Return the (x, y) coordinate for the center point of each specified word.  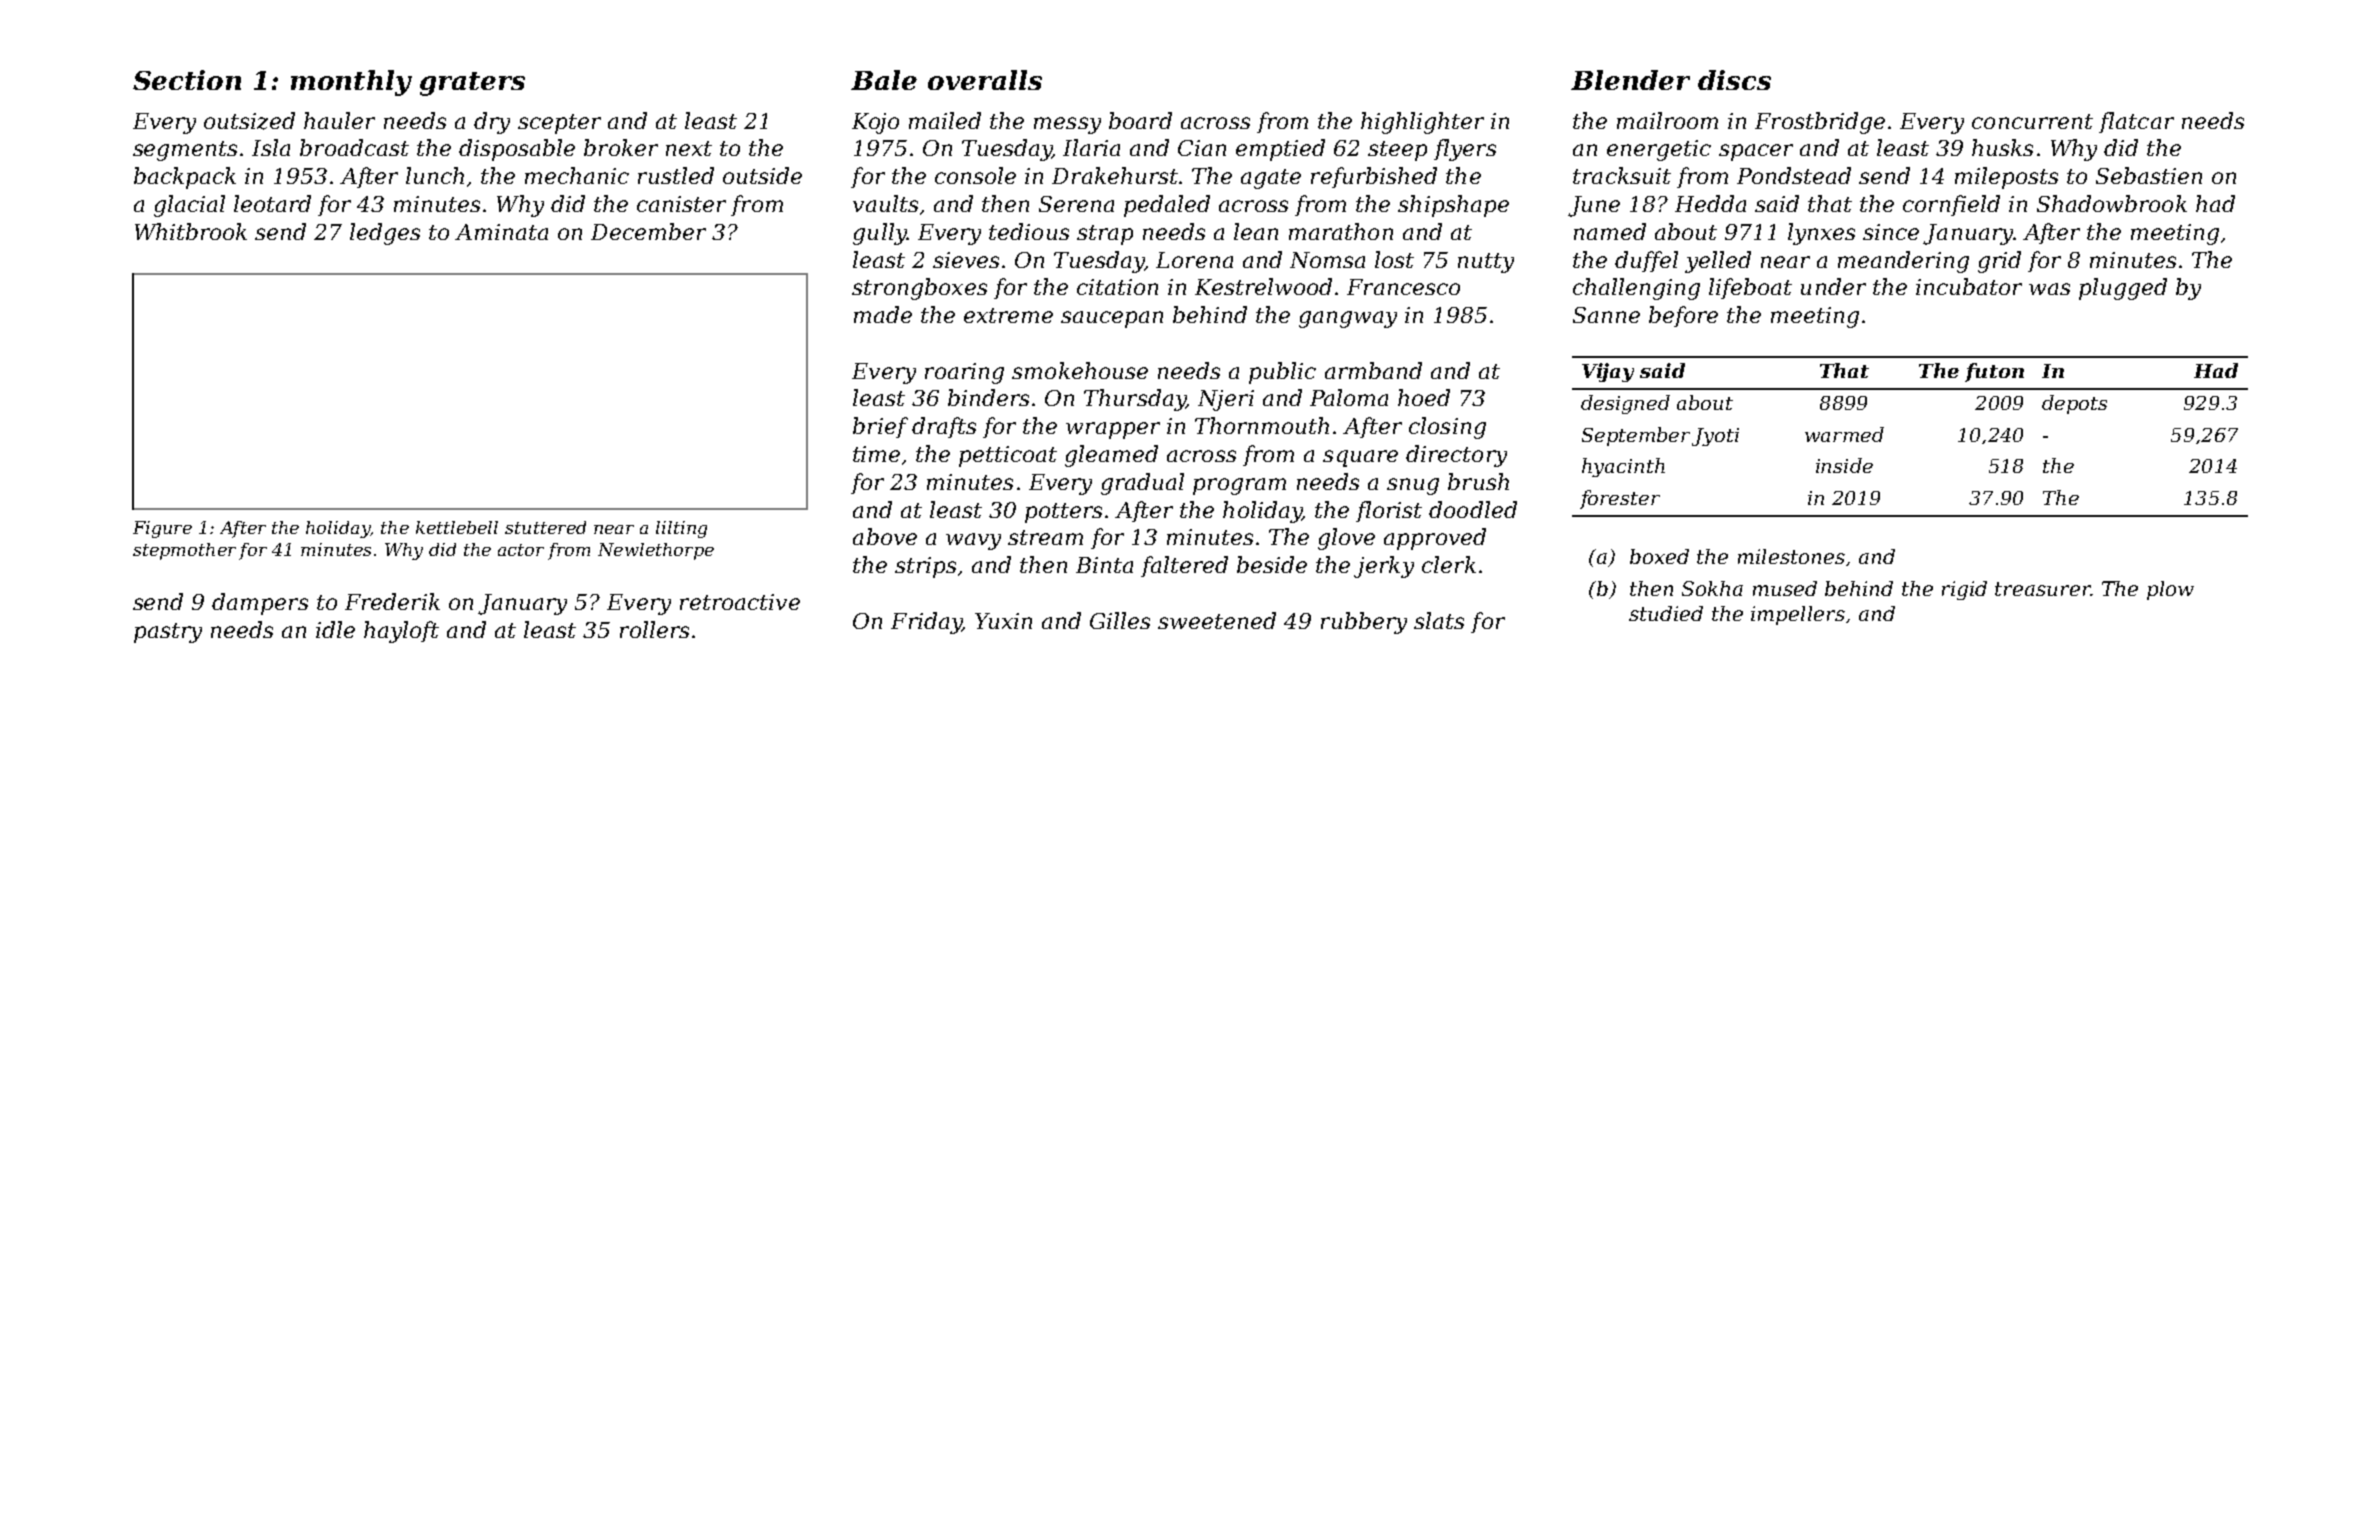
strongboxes (919, 289)
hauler (339, 120)
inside (1844, 465)
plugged (2123, 289)
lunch (435, 175)
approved (1435, 539)
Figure (162, 529)
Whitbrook (191, 231)
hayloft (401, 632)
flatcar (2136, 122)
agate (1271, 179)
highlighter (1422, 123)
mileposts (2006, 178)
